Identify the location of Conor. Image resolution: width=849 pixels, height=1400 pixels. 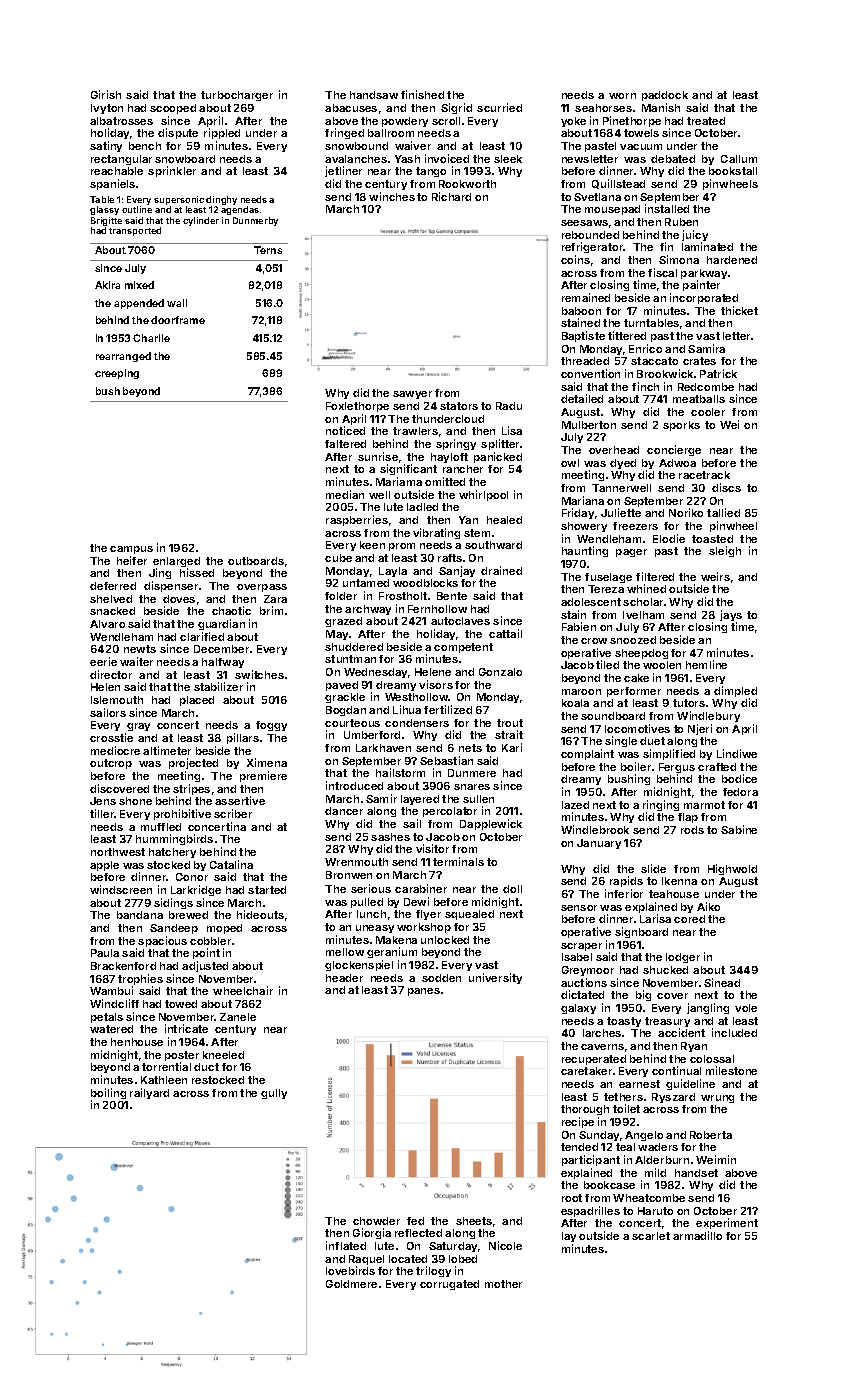
(192, 877).
